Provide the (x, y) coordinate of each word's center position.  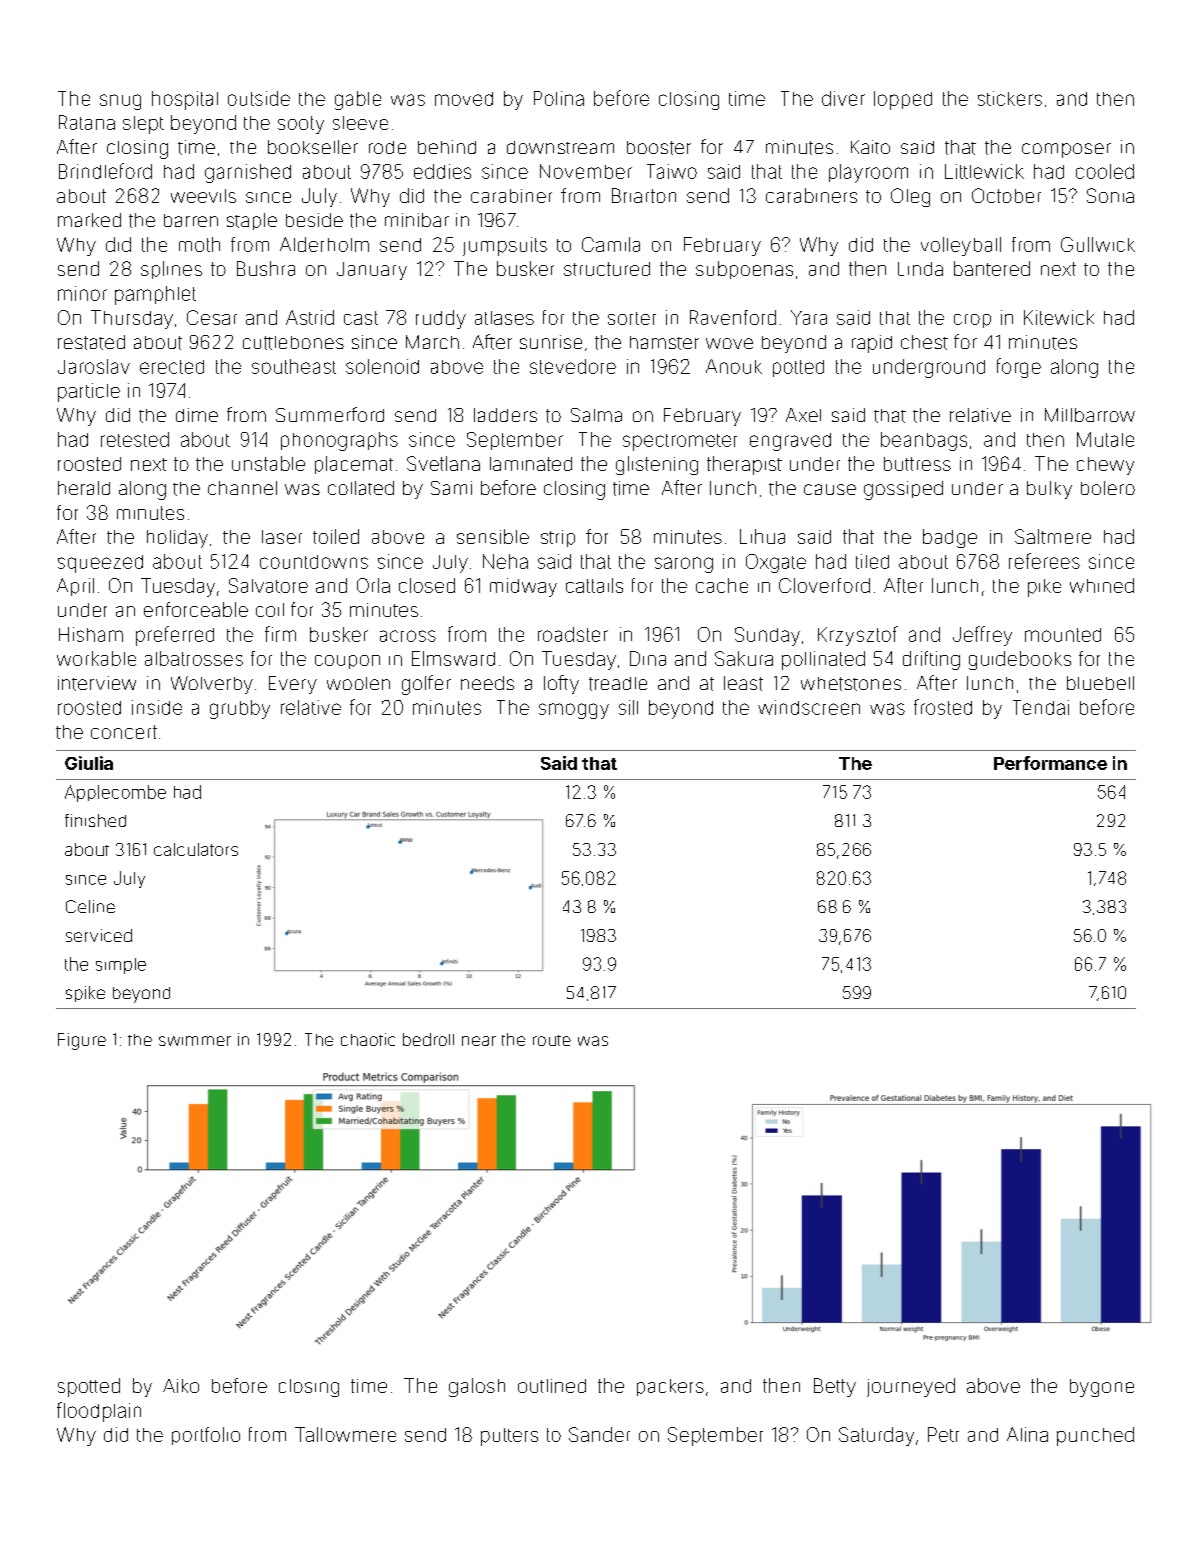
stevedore (573, 366)
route (552, 1040)
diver (843, 98)
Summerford (330, 414)
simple (121, 966)
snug (120, 102)
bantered (992, 268)
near (479, 1041)
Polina (559, 98)
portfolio (206, 1436)
